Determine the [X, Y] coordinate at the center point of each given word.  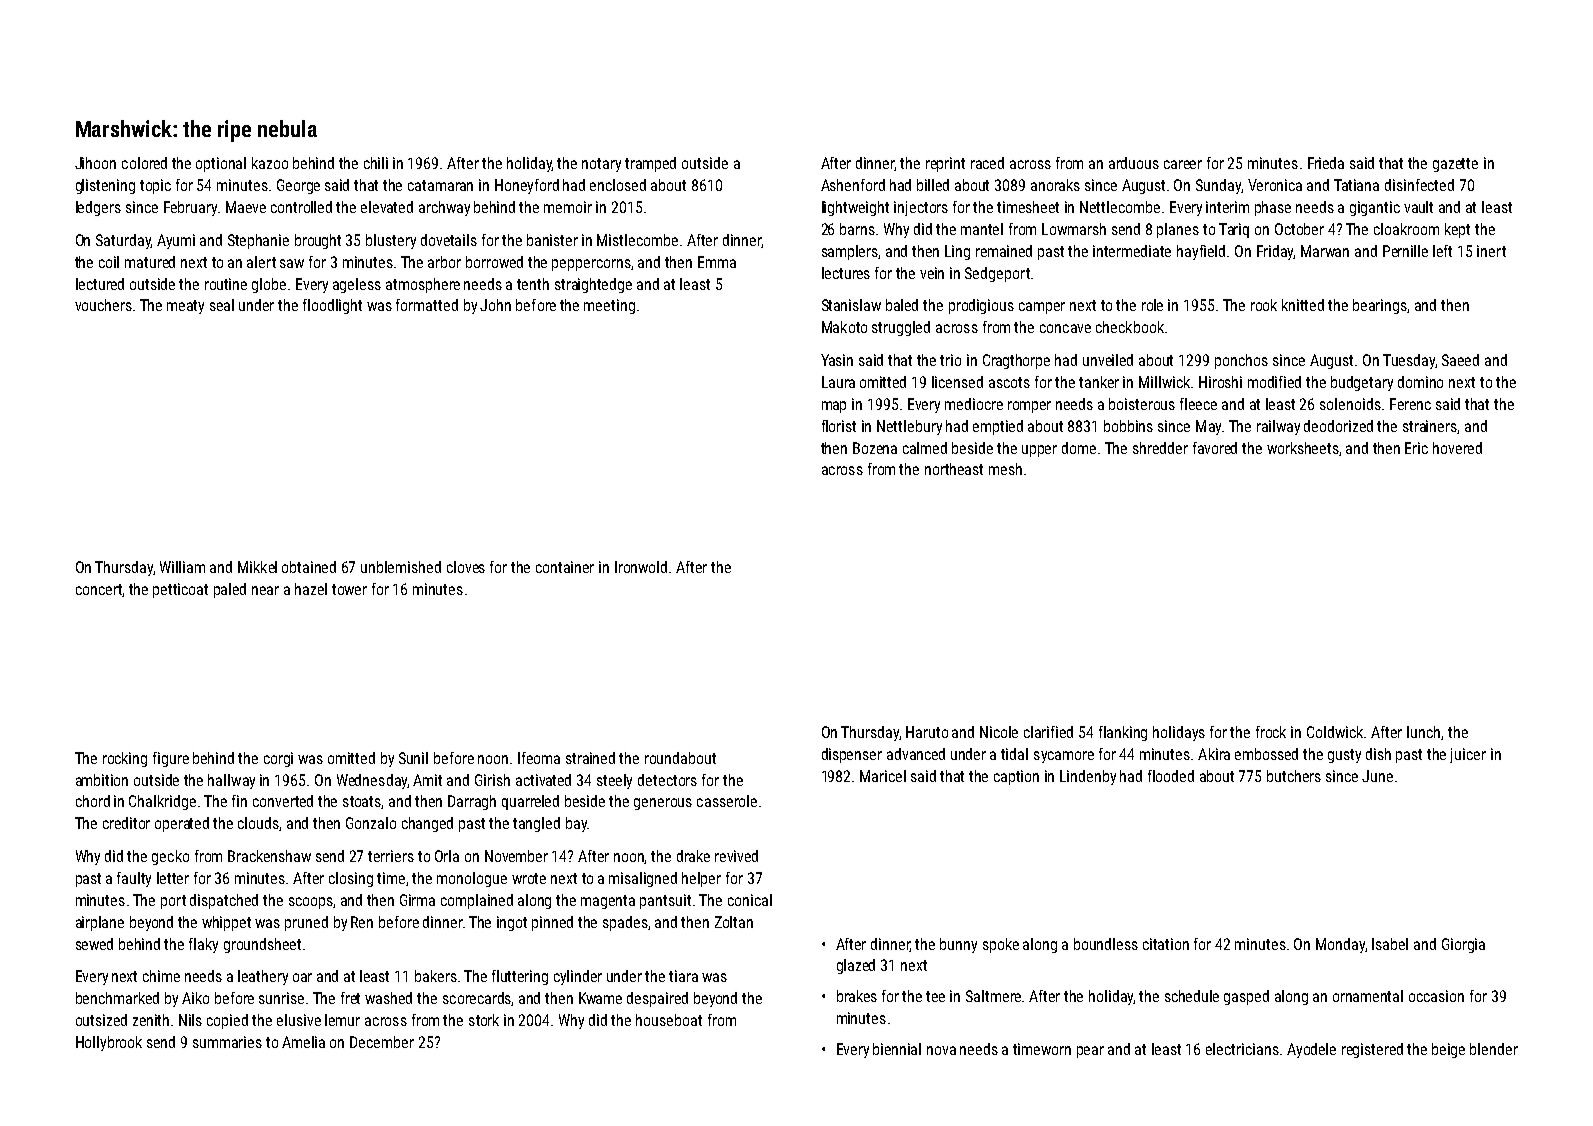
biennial [897, 1049]
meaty [185, 307]
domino [1420, 382]
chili [376, 163]
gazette [1455, 165]
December [382, 1042]
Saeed [1460, 360]
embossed [1266, 754]
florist [839, 426]
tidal [1014, 754]
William [182, 567]
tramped [650, 164]
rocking [125, 759]
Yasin [837, 360]
